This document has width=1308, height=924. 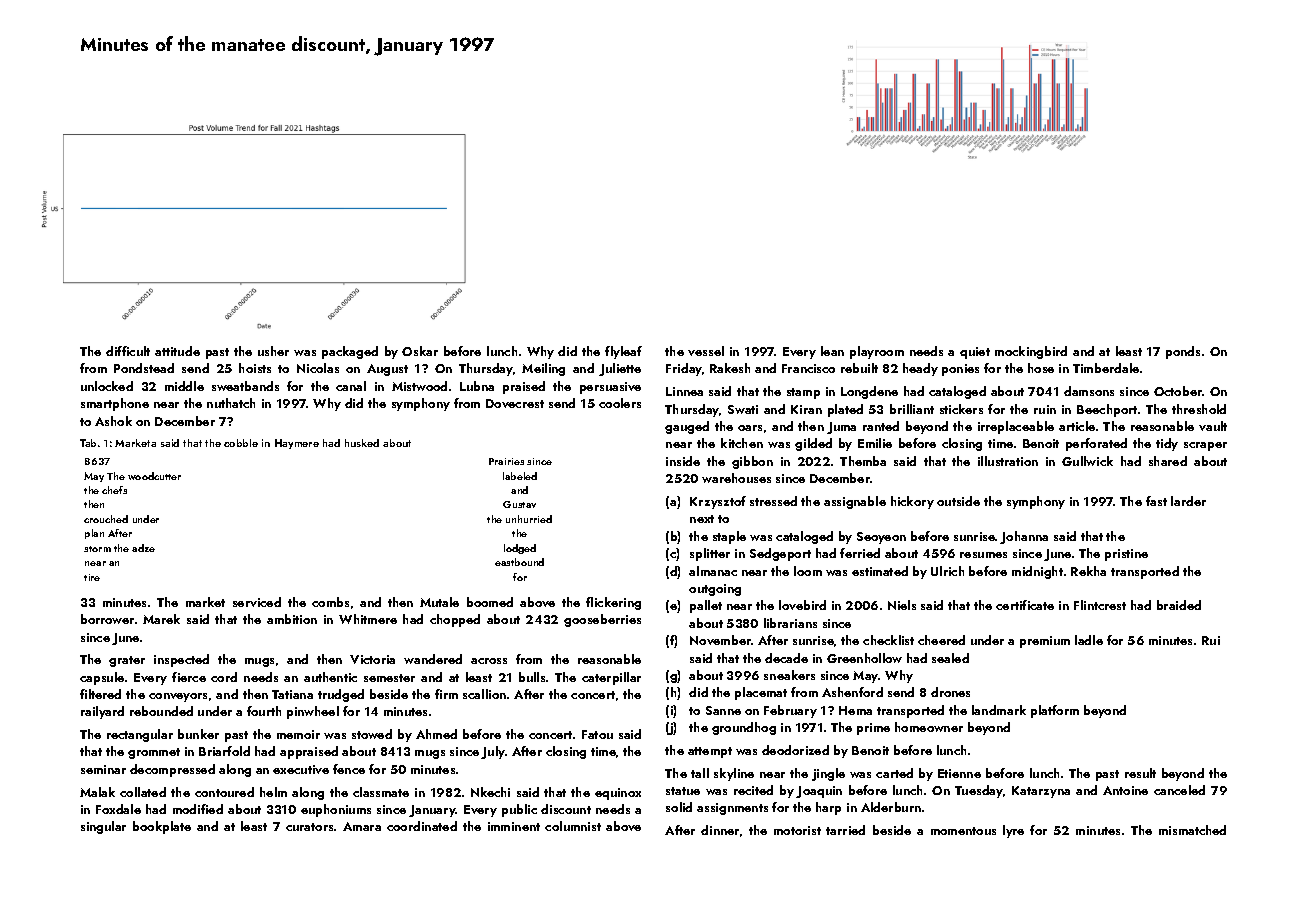 I want to click on result, so click(x=1140, y=773).
